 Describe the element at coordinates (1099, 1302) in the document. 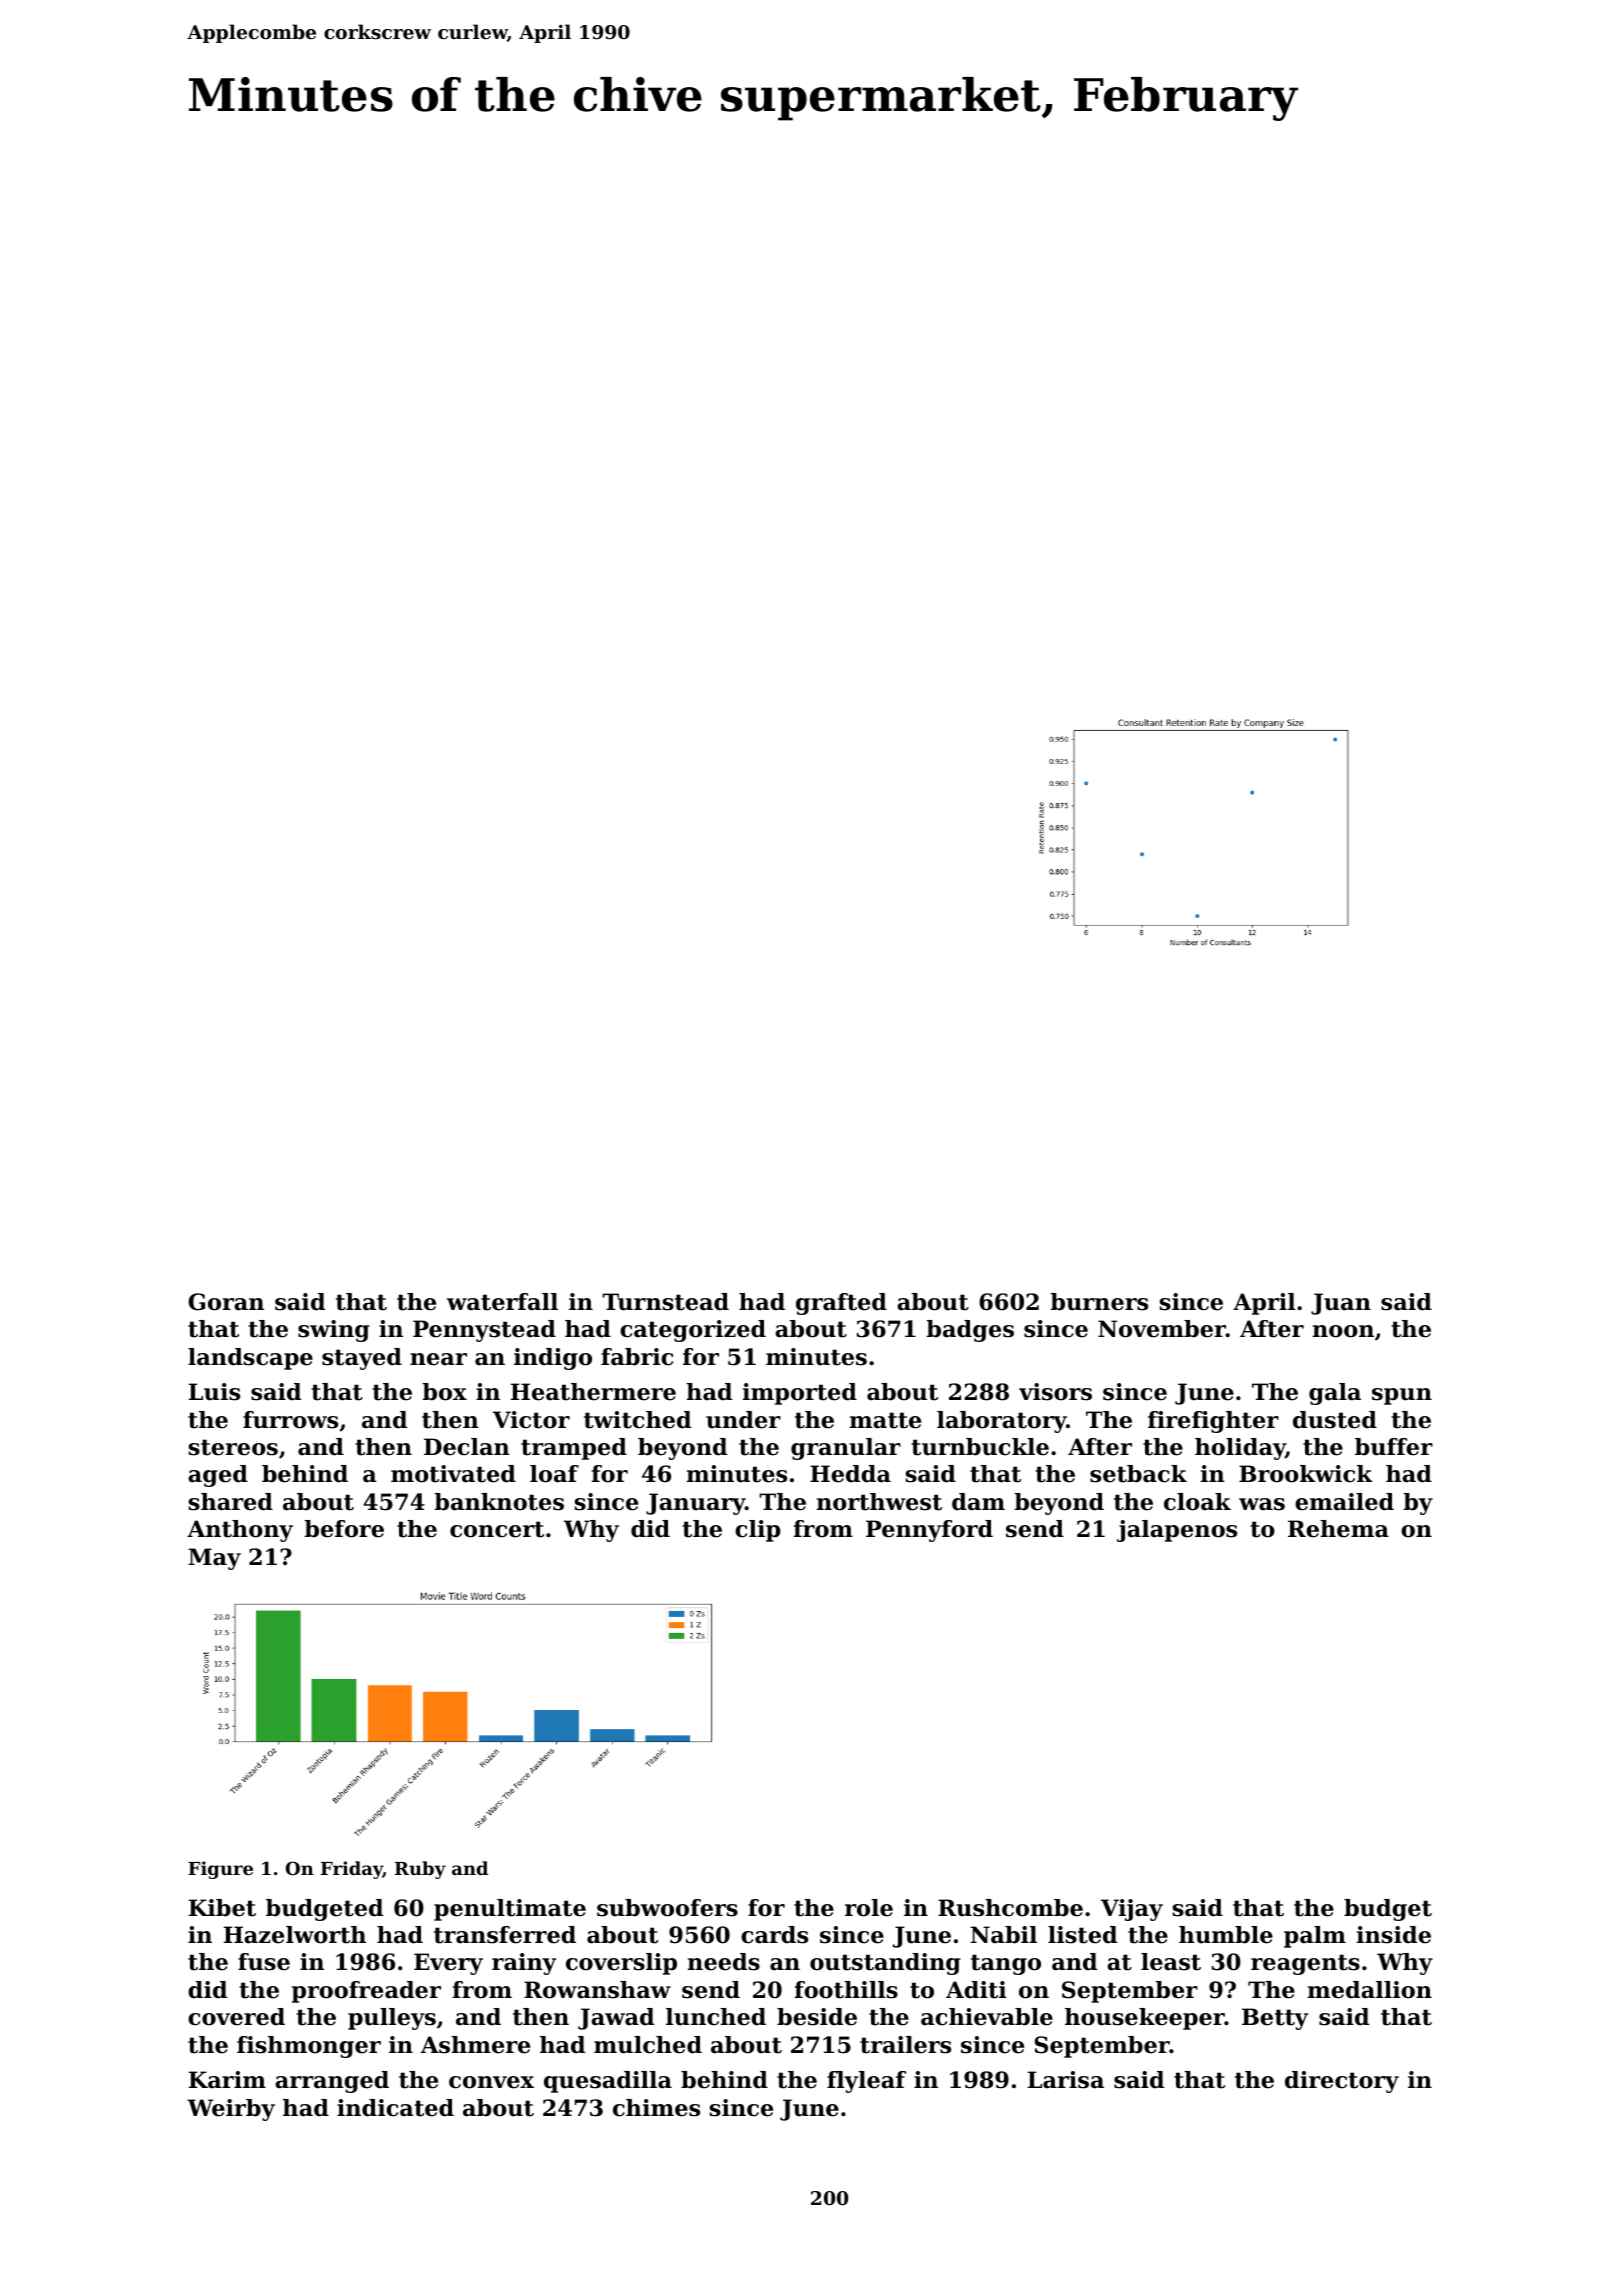

I see `burners` at that location.
